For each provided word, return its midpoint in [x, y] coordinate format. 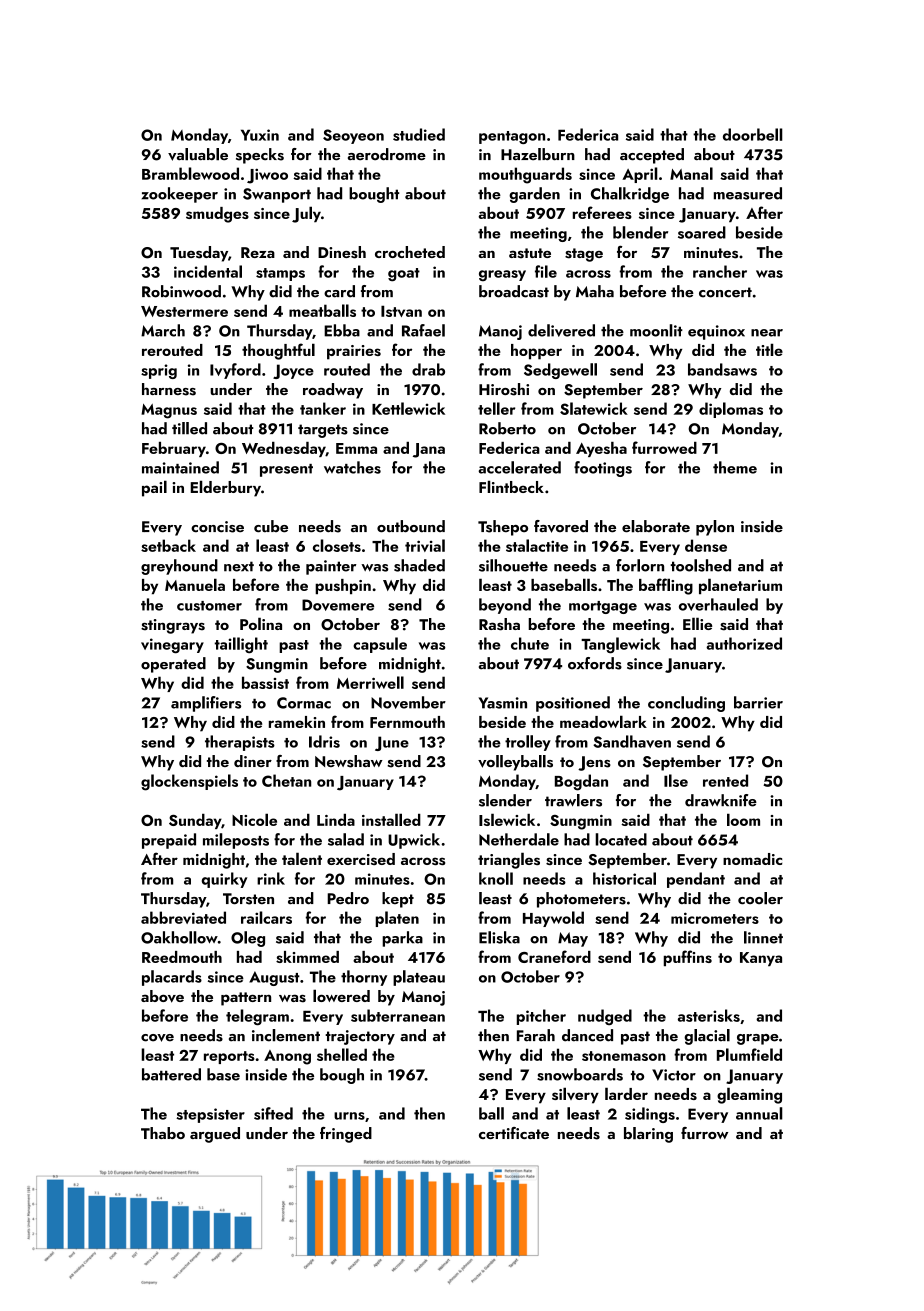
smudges [217, 215]
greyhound [179, 567]
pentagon [512, 137]
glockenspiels [189, 782]
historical [624, 878]
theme [735, 467]
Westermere [184, 311]
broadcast [514, 291]
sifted [273, 1113]
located [621, 839]
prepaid [169, 841]
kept [398, 900]
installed [391, 819]
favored [561, 526]
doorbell [753, 134]
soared [702, 232]
